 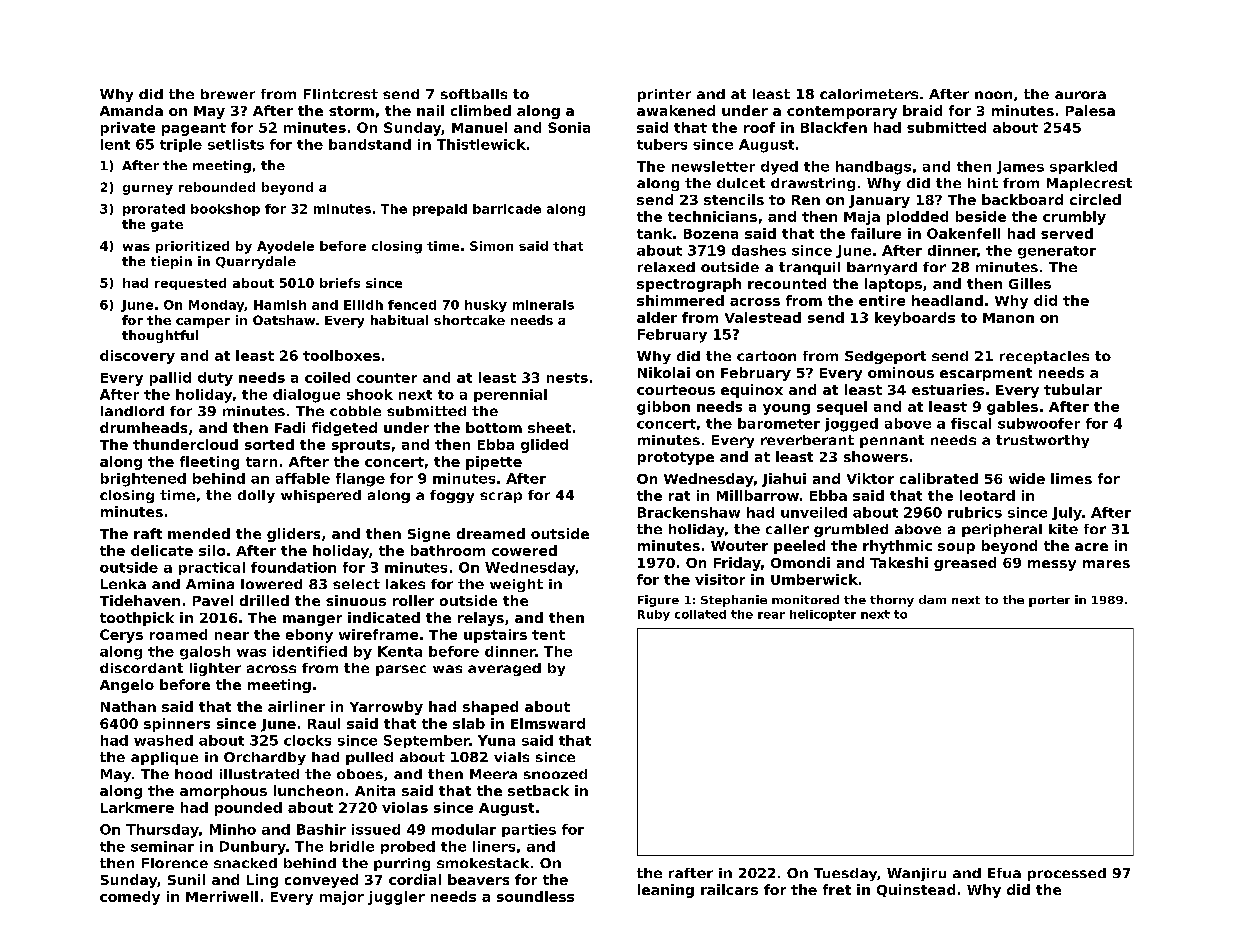 I want to click on shook, so click(x=370, y=394).
